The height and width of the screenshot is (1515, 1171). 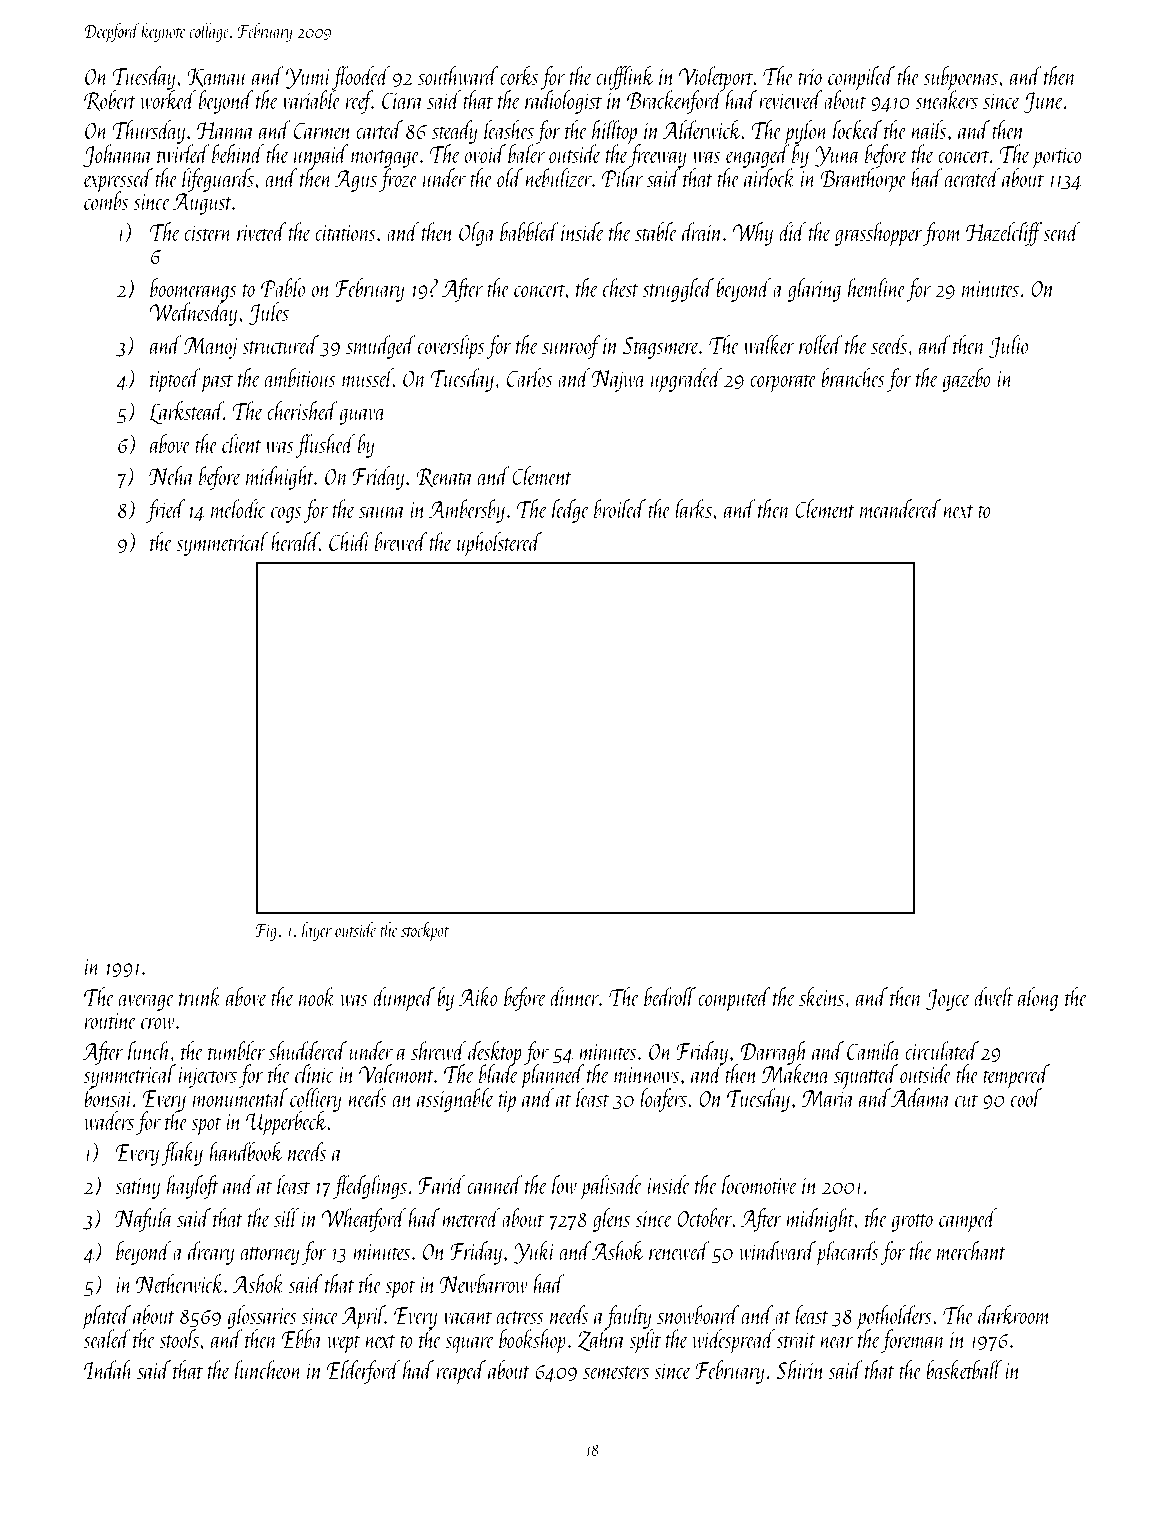 I want to click on layer, so click(x=317, y=931).
